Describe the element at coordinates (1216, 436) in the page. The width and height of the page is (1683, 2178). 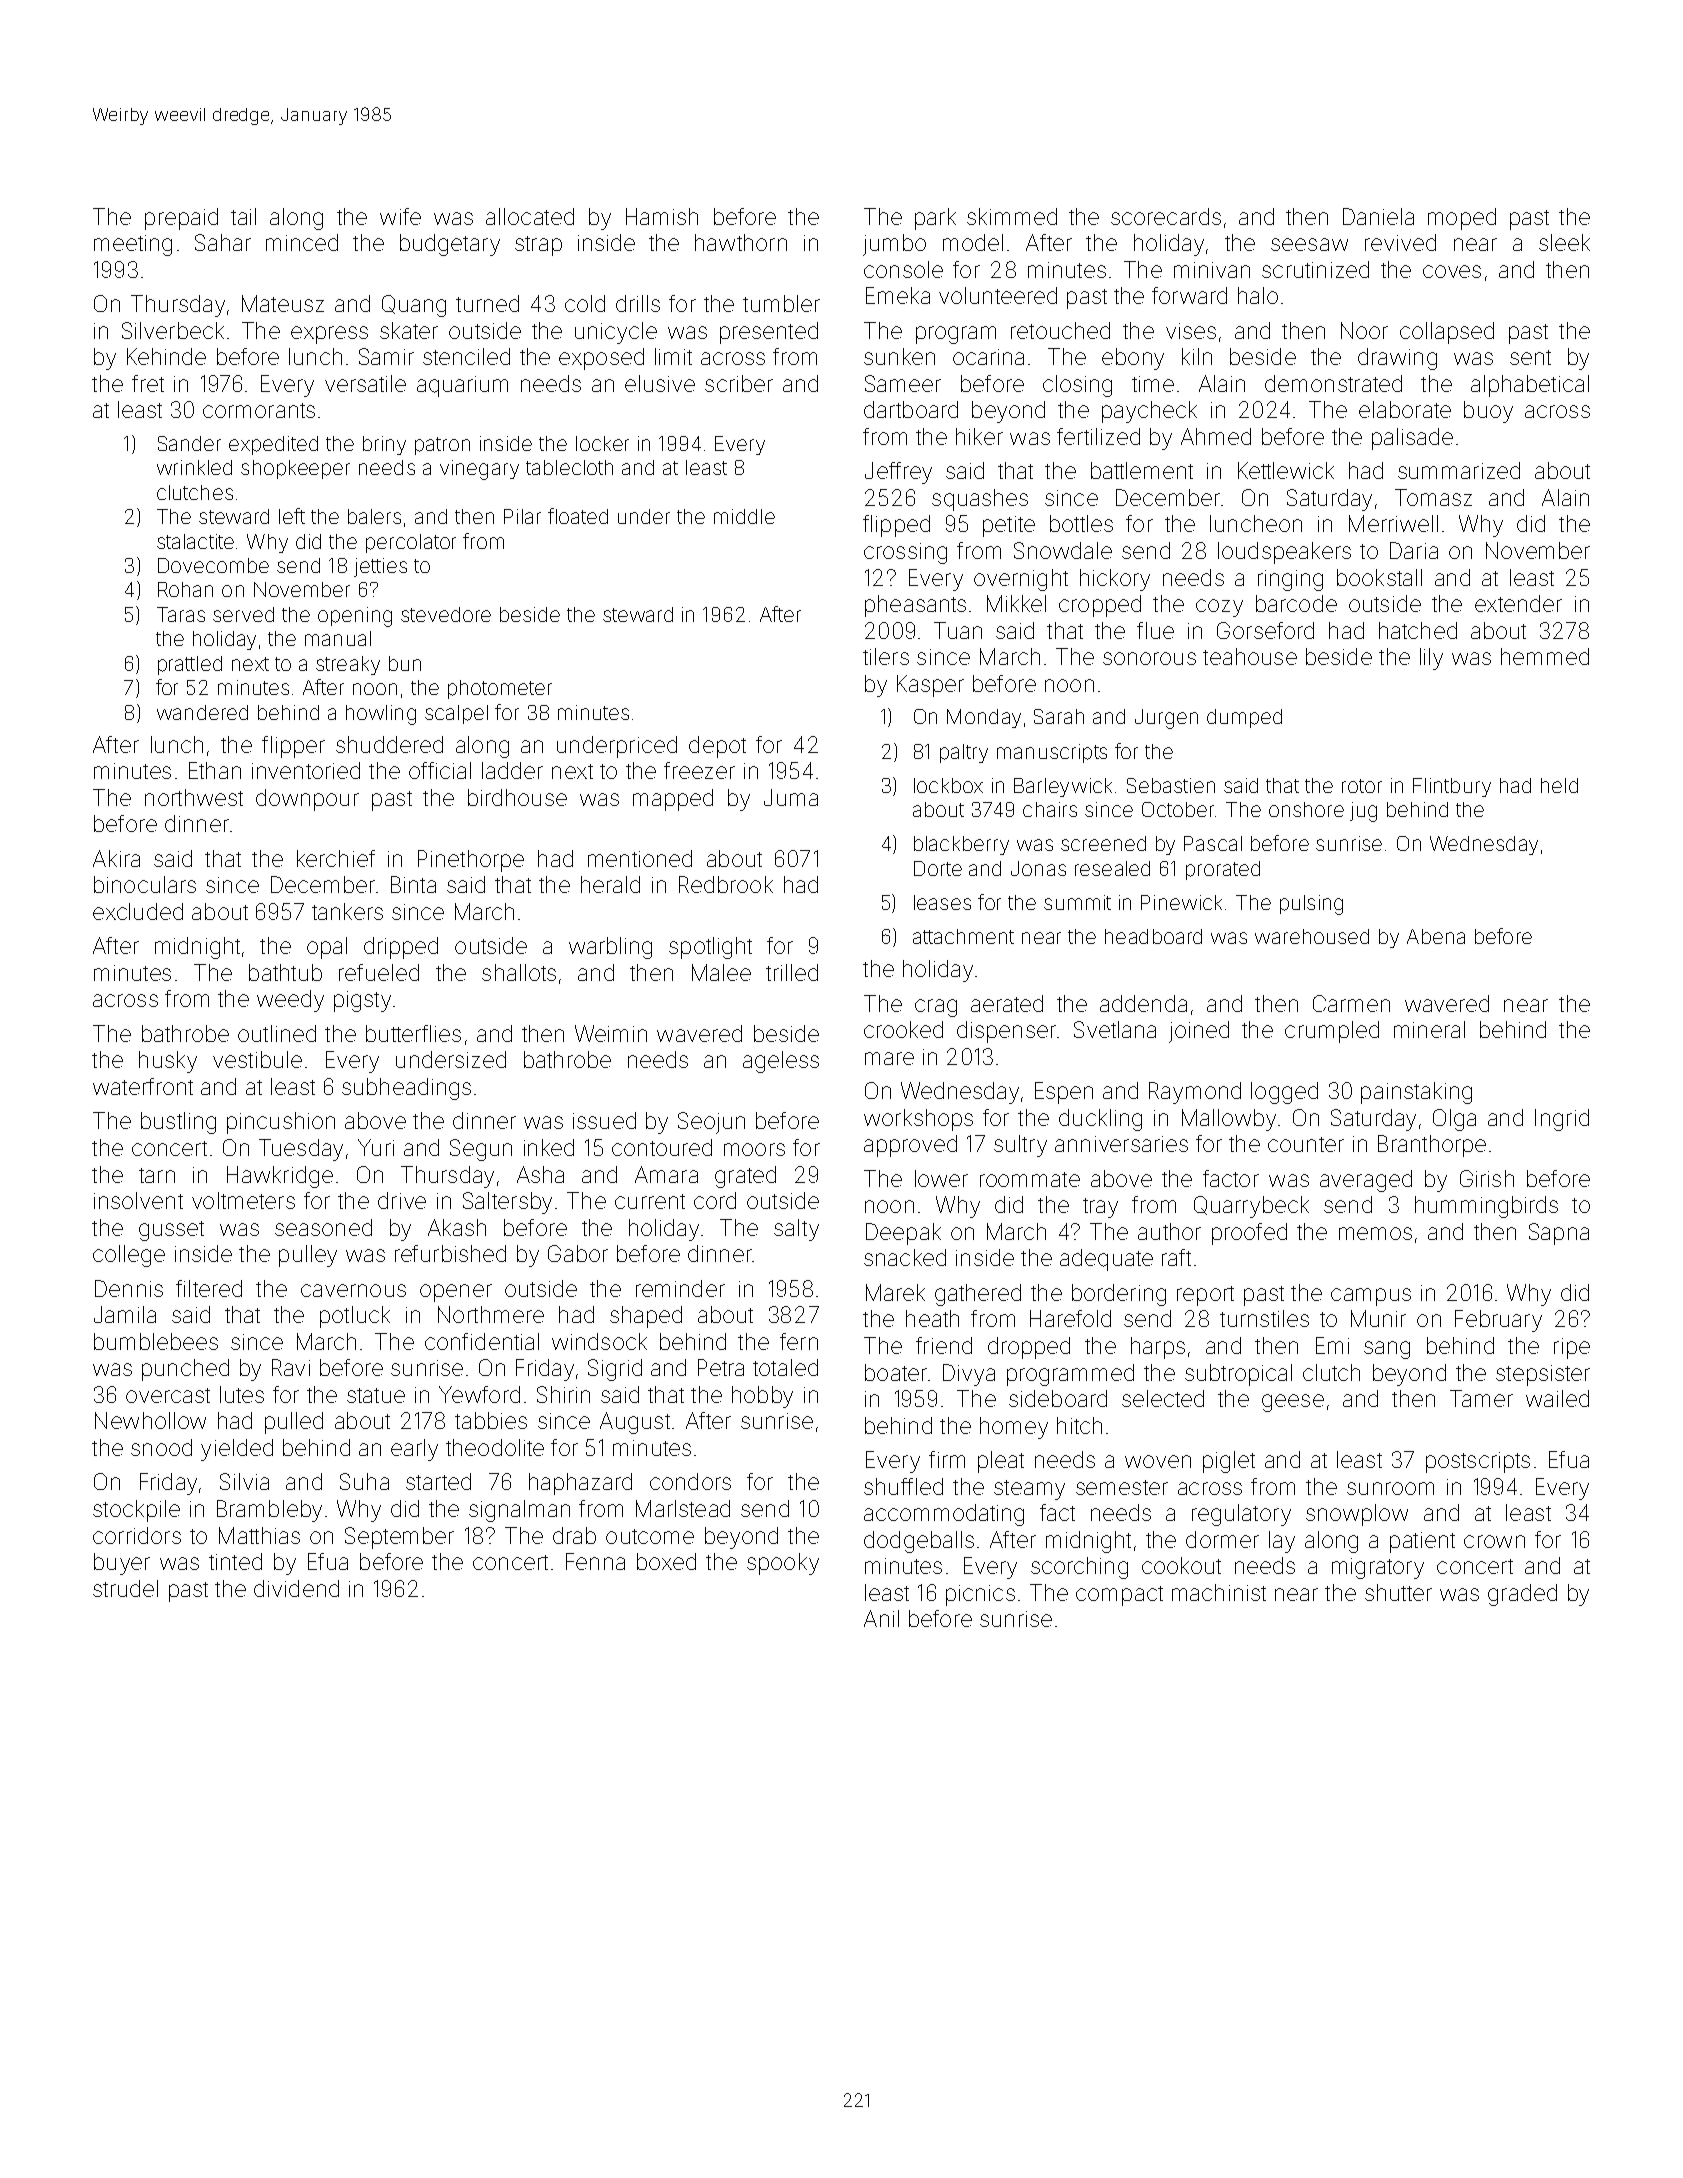
I see `Ahmed` at that location.
